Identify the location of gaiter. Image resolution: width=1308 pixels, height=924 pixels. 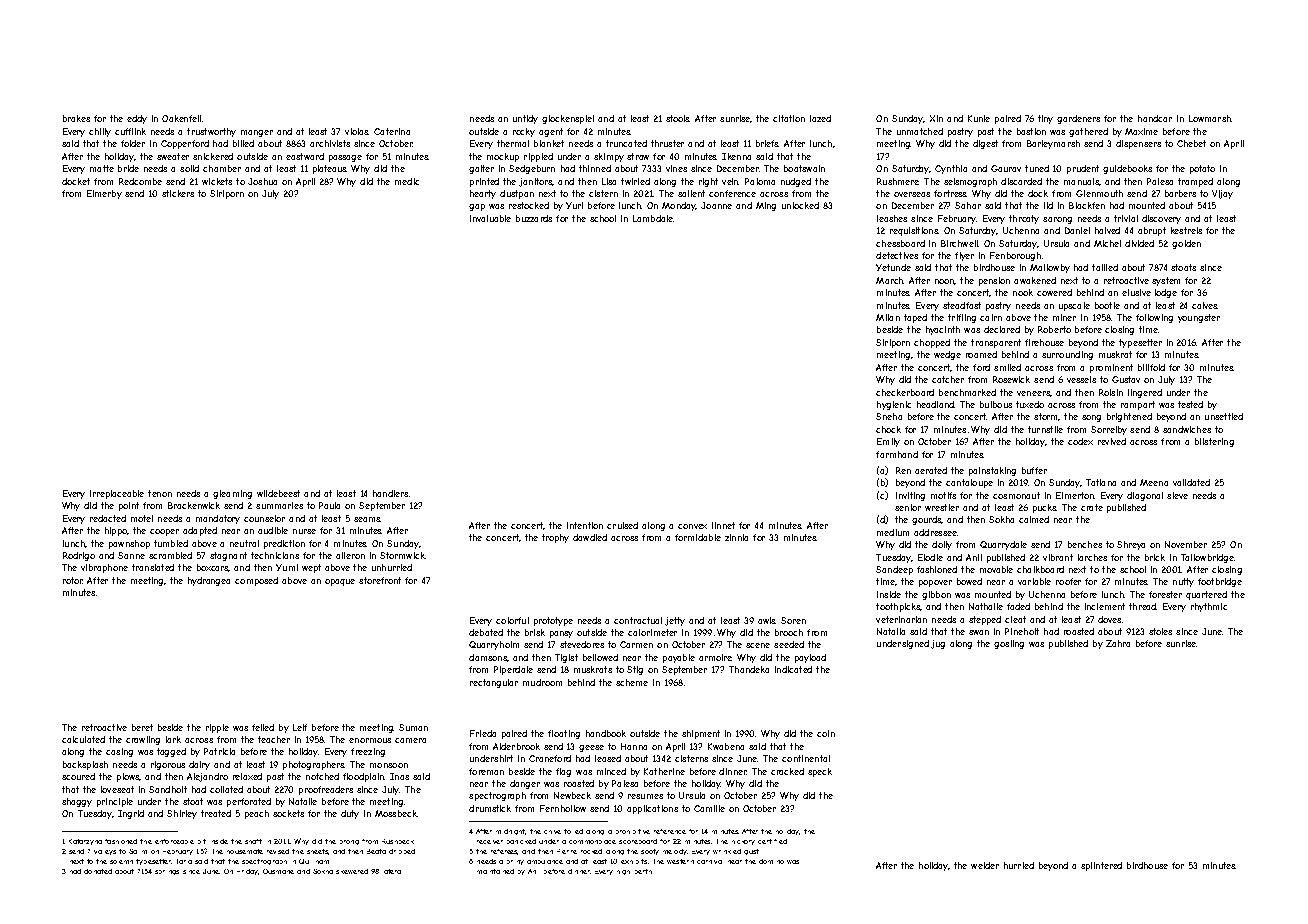
(481, 169).
